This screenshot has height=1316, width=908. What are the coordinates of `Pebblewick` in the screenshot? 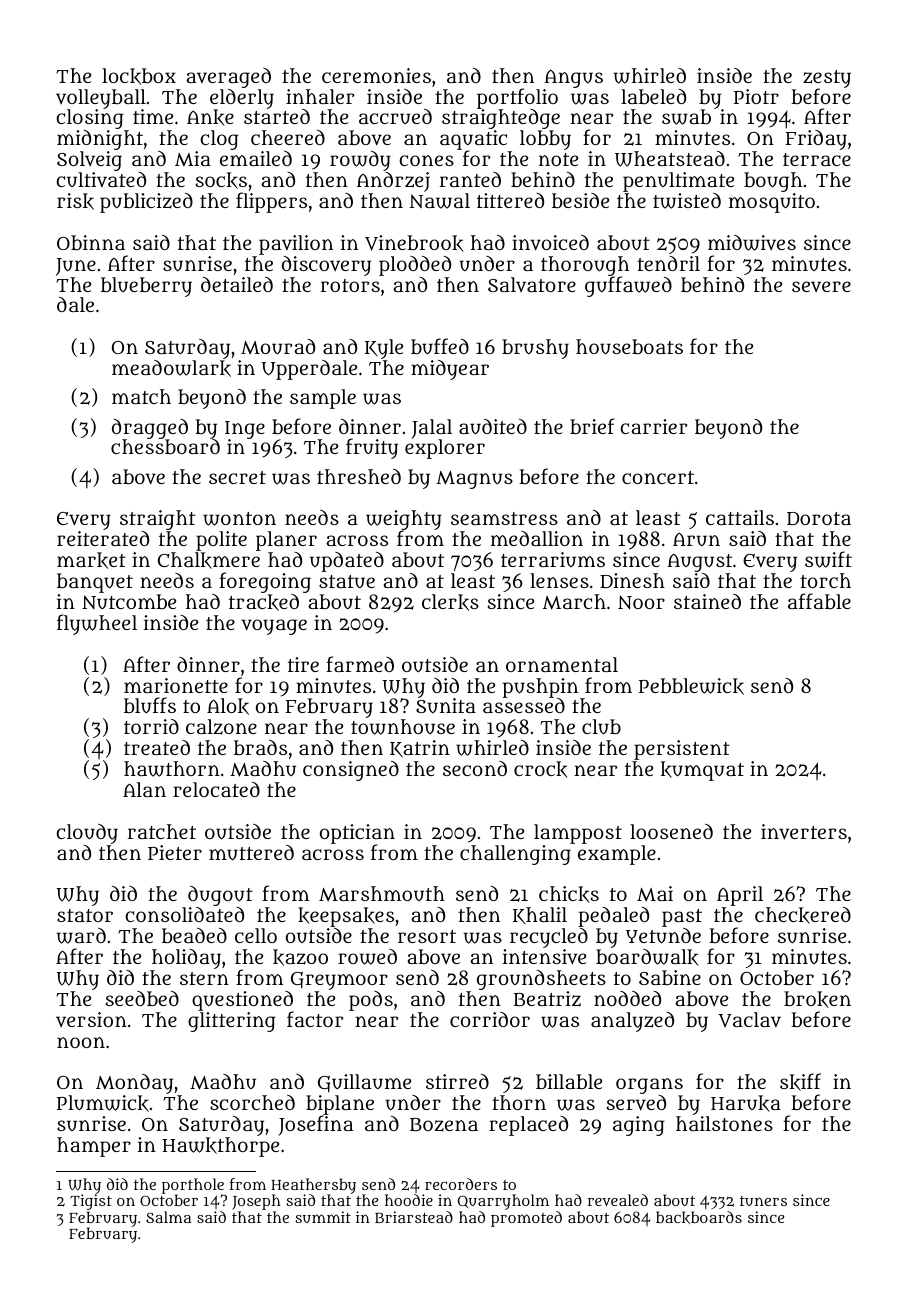 It's located at (691, 686).
